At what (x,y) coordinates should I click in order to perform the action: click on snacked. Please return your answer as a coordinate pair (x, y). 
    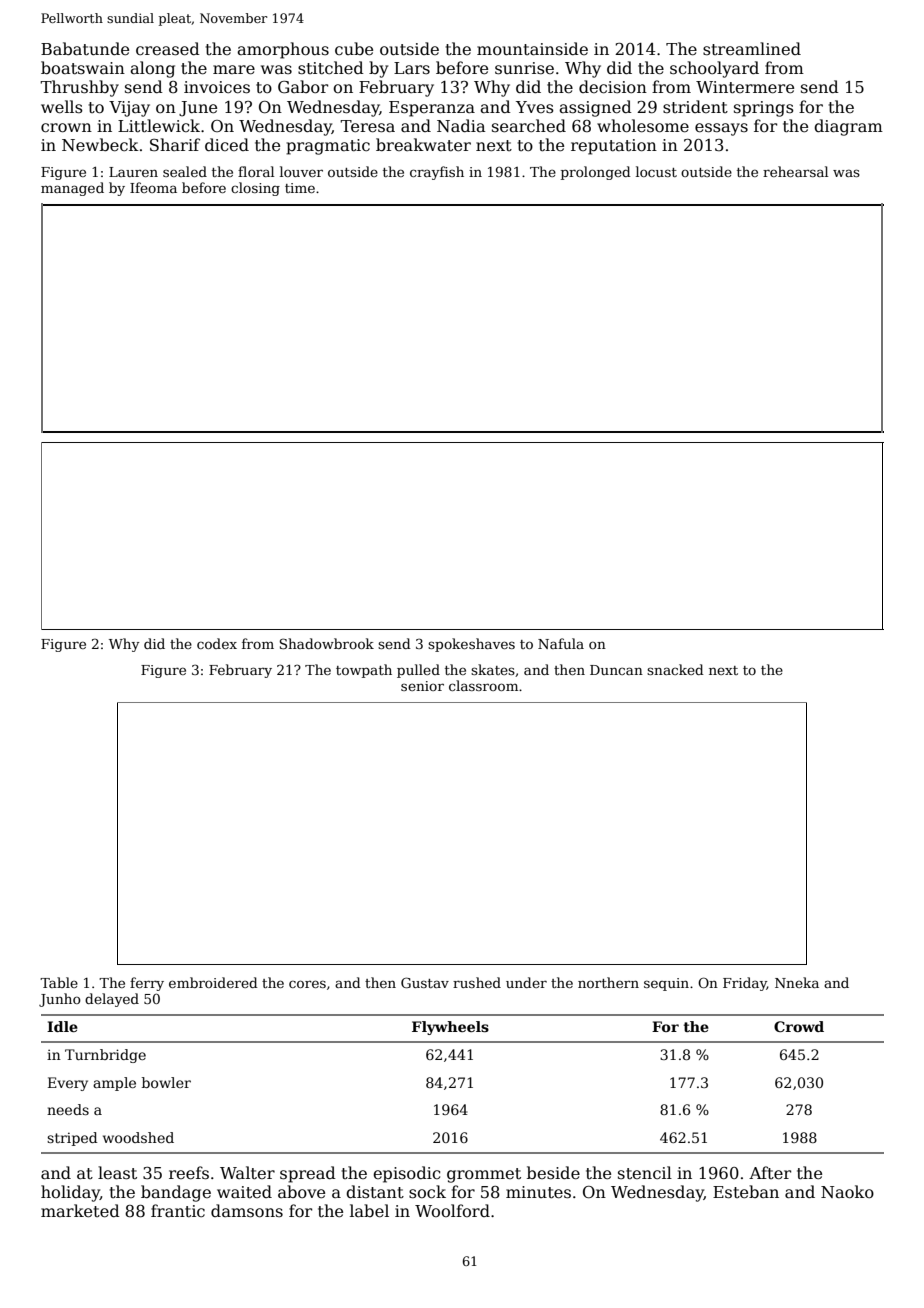
    Looking at the image, I should click on (675, 669).
